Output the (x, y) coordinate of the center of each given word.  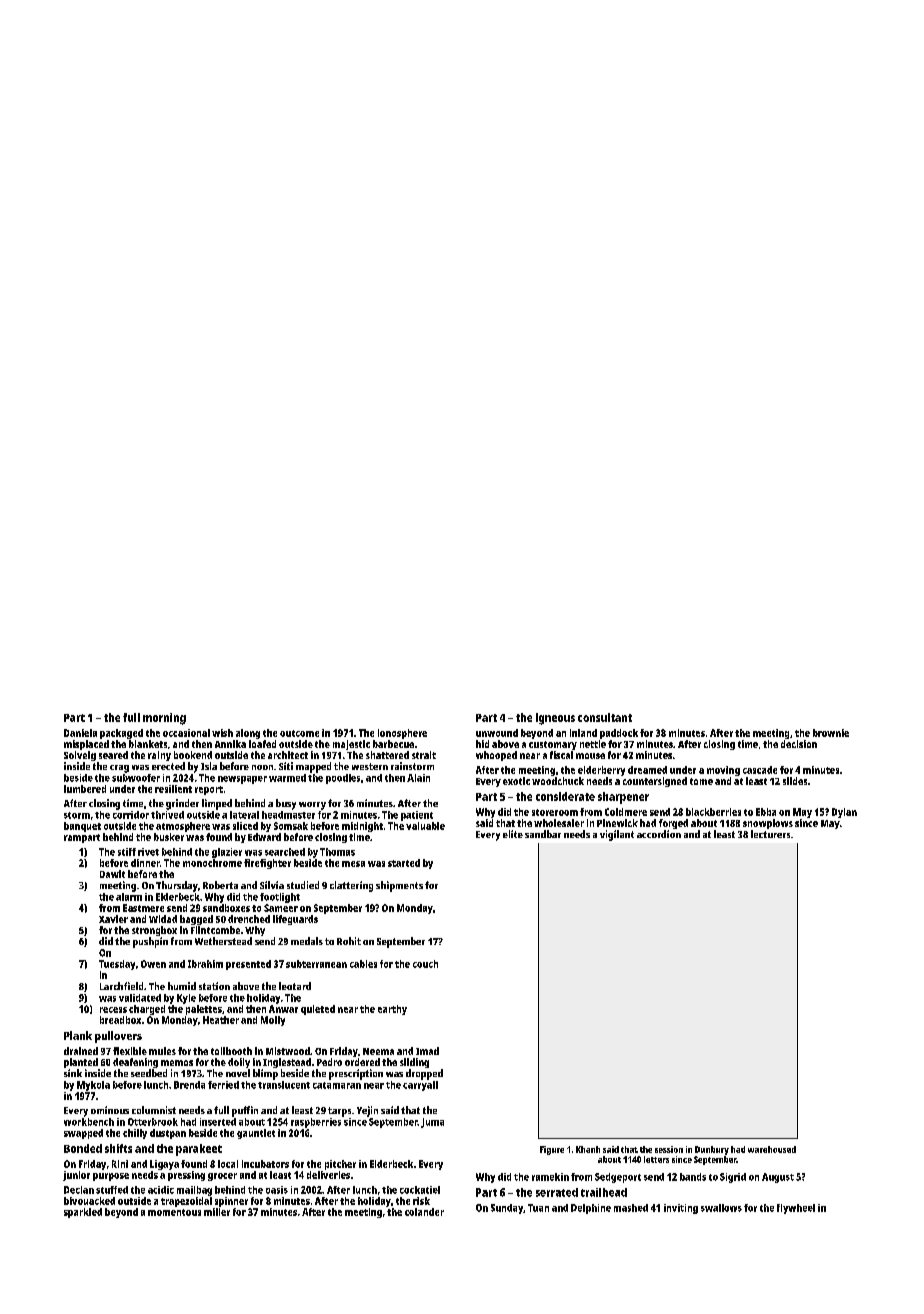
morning (164, 719)
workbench (89, 1122)
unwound (497, 733)
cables (363, 964)
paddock (619, 734)
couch (425, 964)
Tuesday (117, 965)
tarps (339, 1112)
